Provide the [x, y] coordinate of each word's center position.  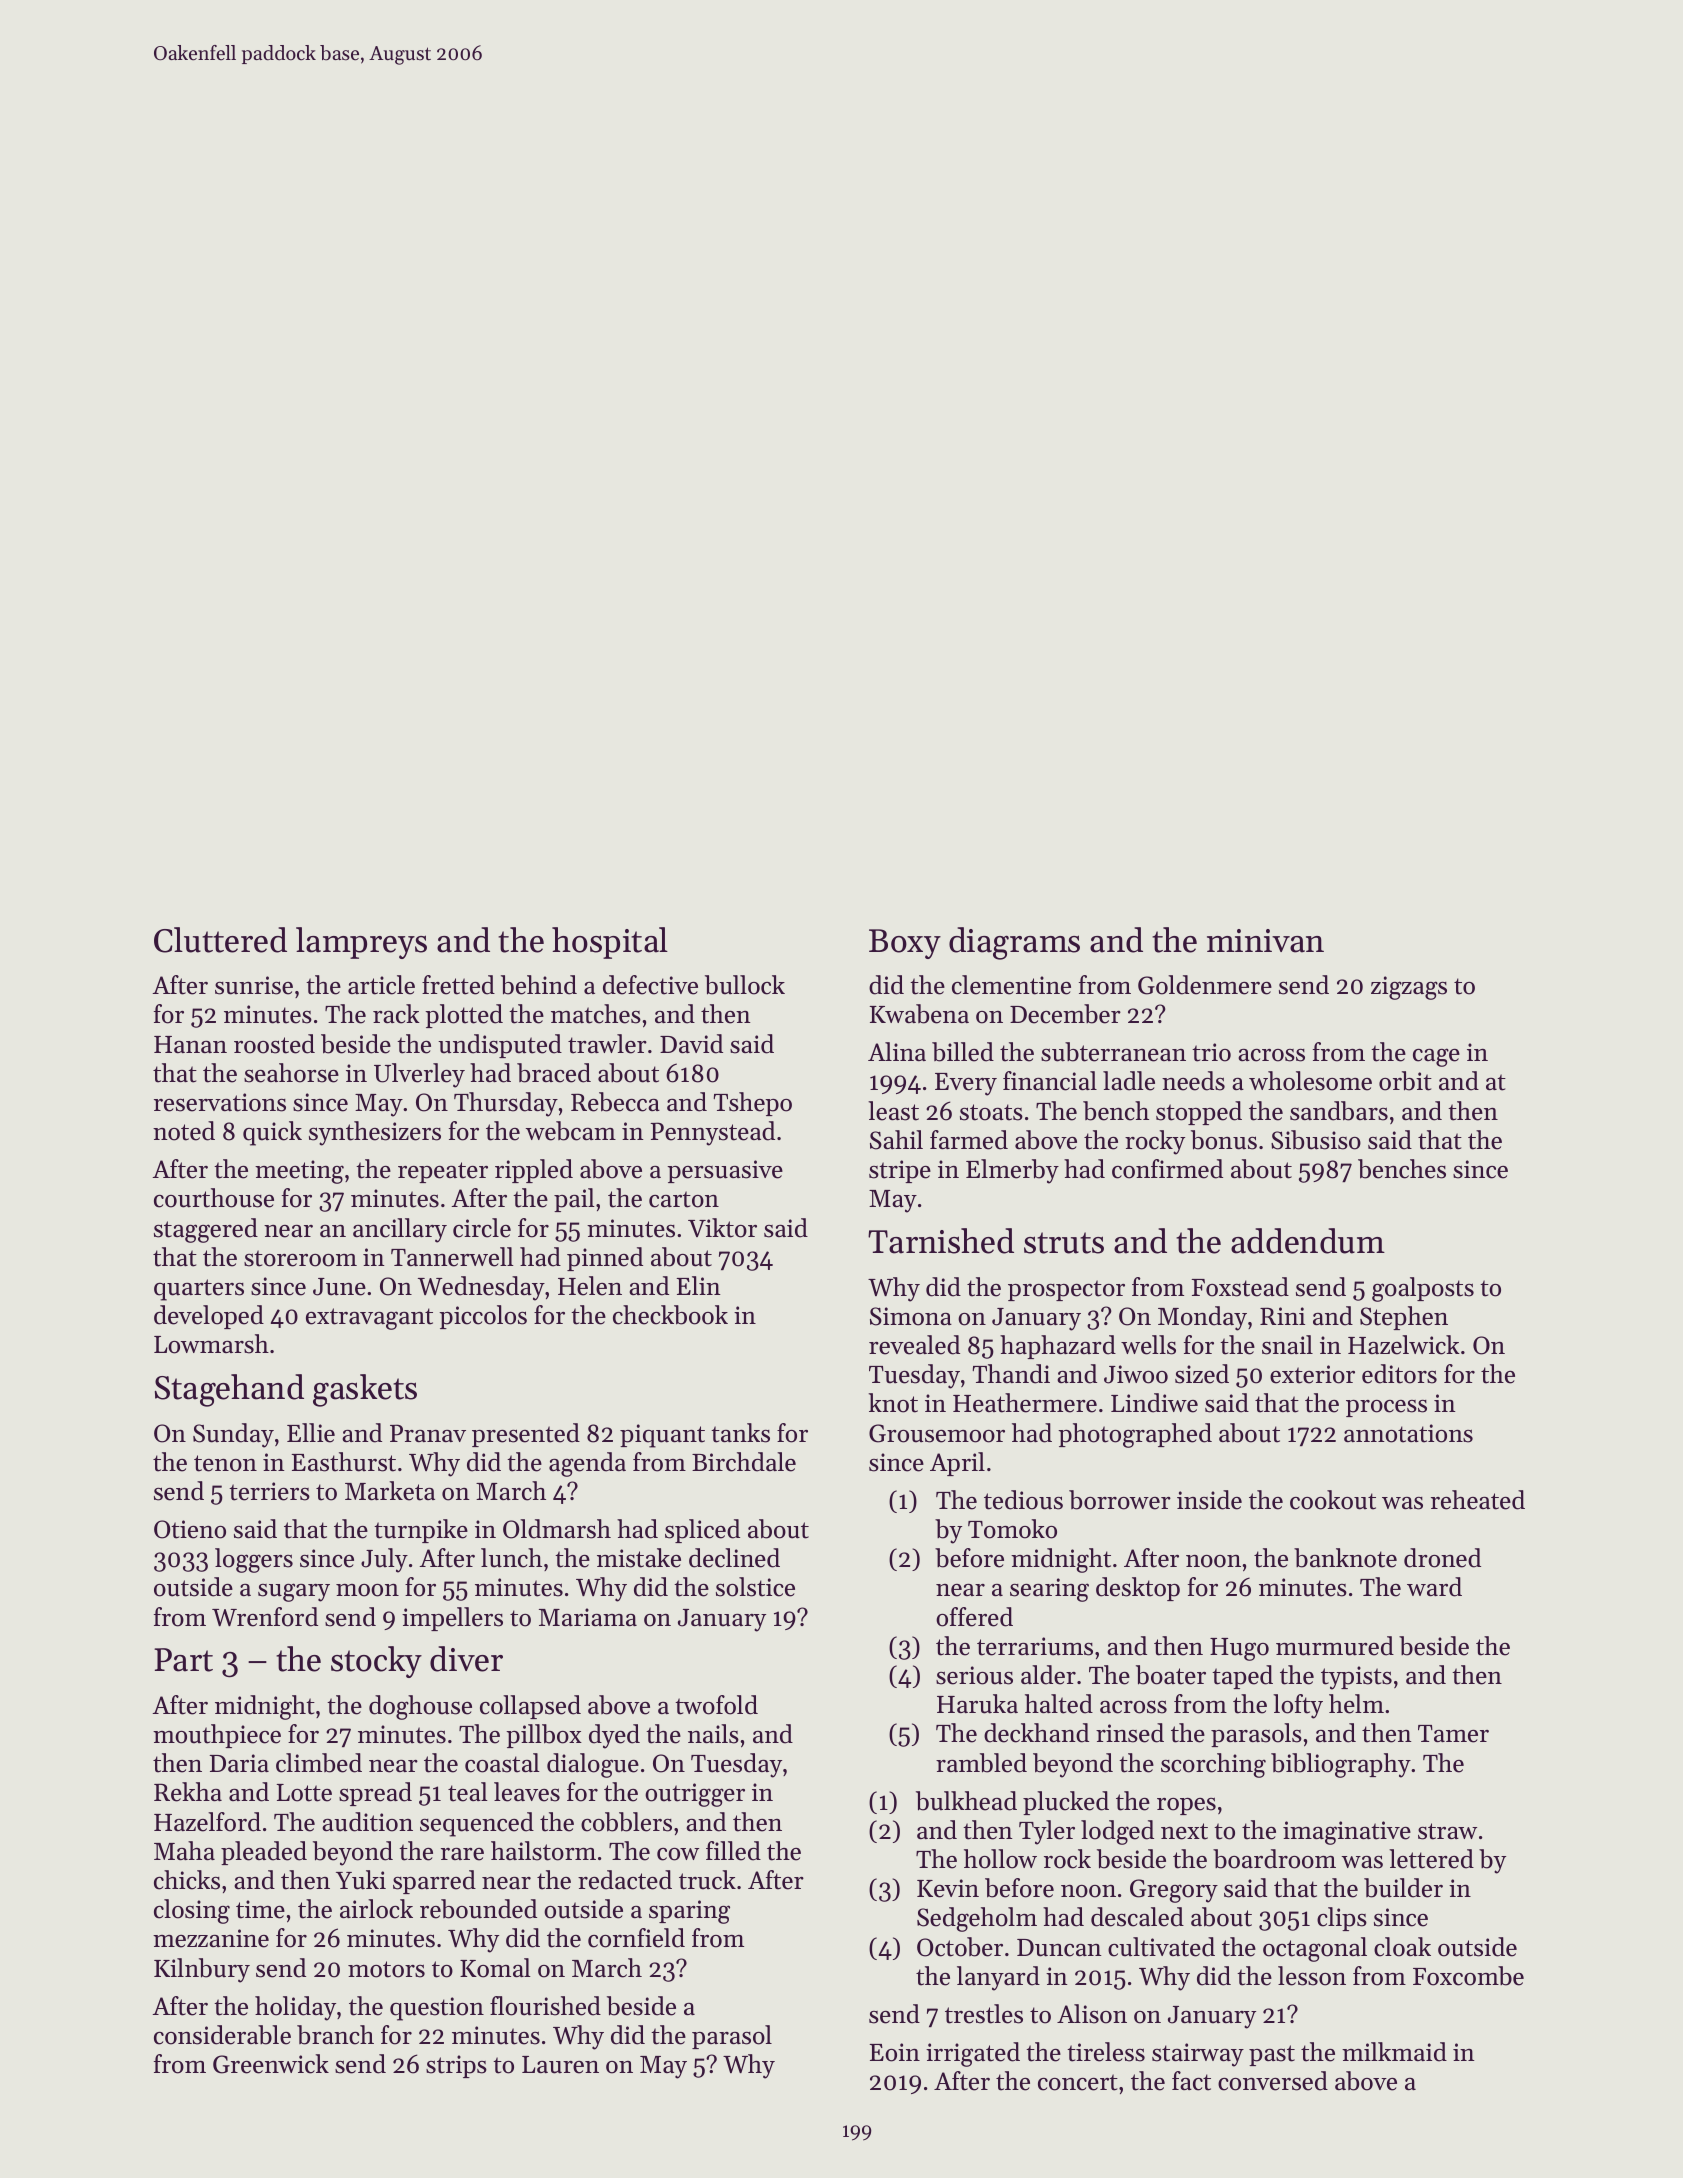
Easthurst [344, 1462]
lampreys [361, 943]
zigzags [1409, 988]
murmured [1335, 1646]
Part [183, 1660]
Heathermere [1025, 1403]
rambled [981, 1763]
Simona [911, 1316]
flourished [545, 2006]
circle [482, 1228]
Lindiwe [1154, 1403]
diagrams [1014, 943]
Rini [1282, 1316]
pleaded [264, 1853]
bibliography [1341, 1765]
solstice [755, 1587]
